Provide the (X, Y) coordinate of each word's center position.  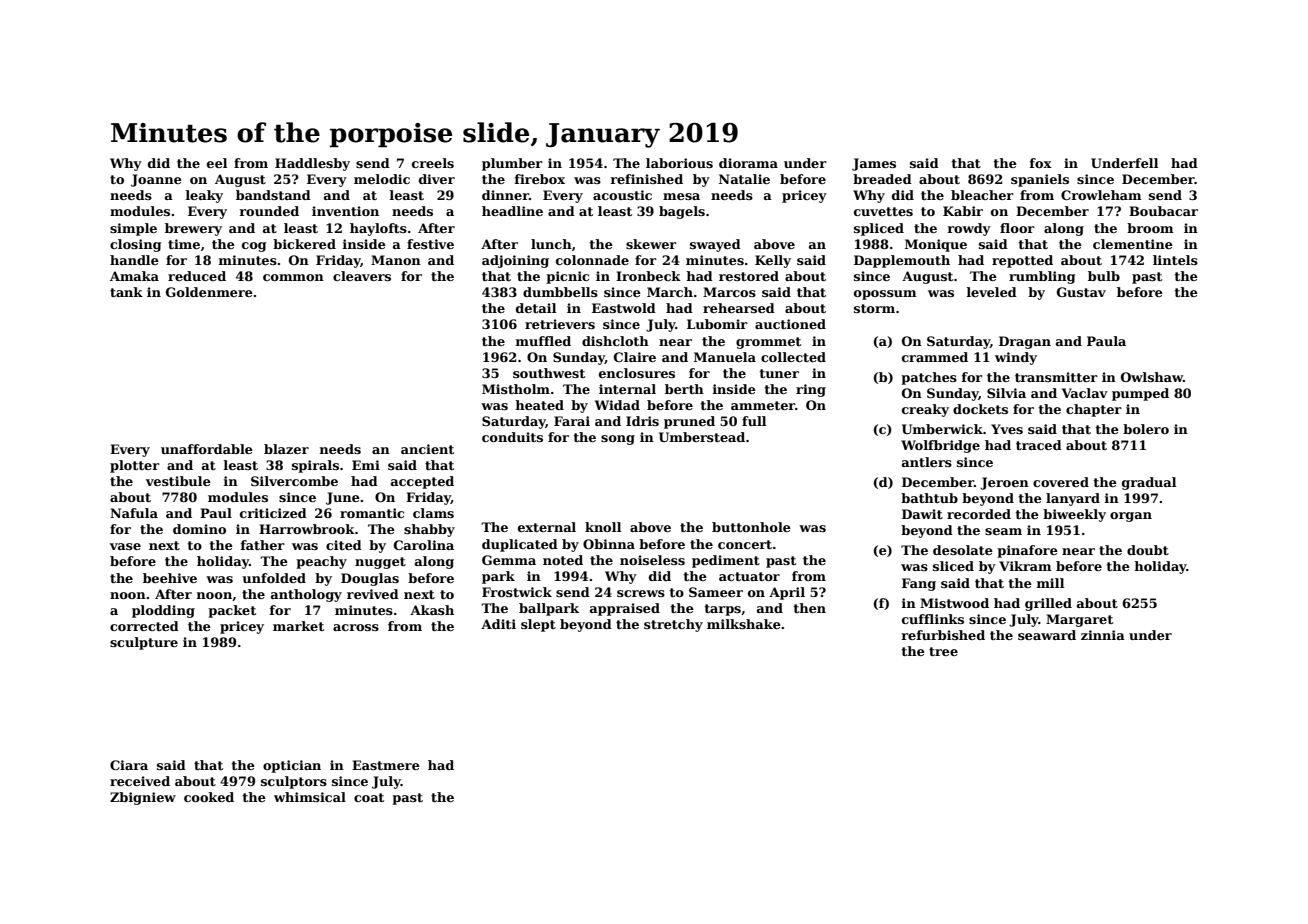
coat (369, 797)
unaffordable (207, 449)
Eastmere (386, 765)
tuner (779, 373)
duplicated (520, 545)
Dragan (1025, 342)
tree (943, 651)
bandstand (273, 195)
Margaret (1079, 620)
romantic (372, 513)
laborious (679, 163)
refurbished (943, 635)
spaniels (1040, 180)
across (356, 627)
